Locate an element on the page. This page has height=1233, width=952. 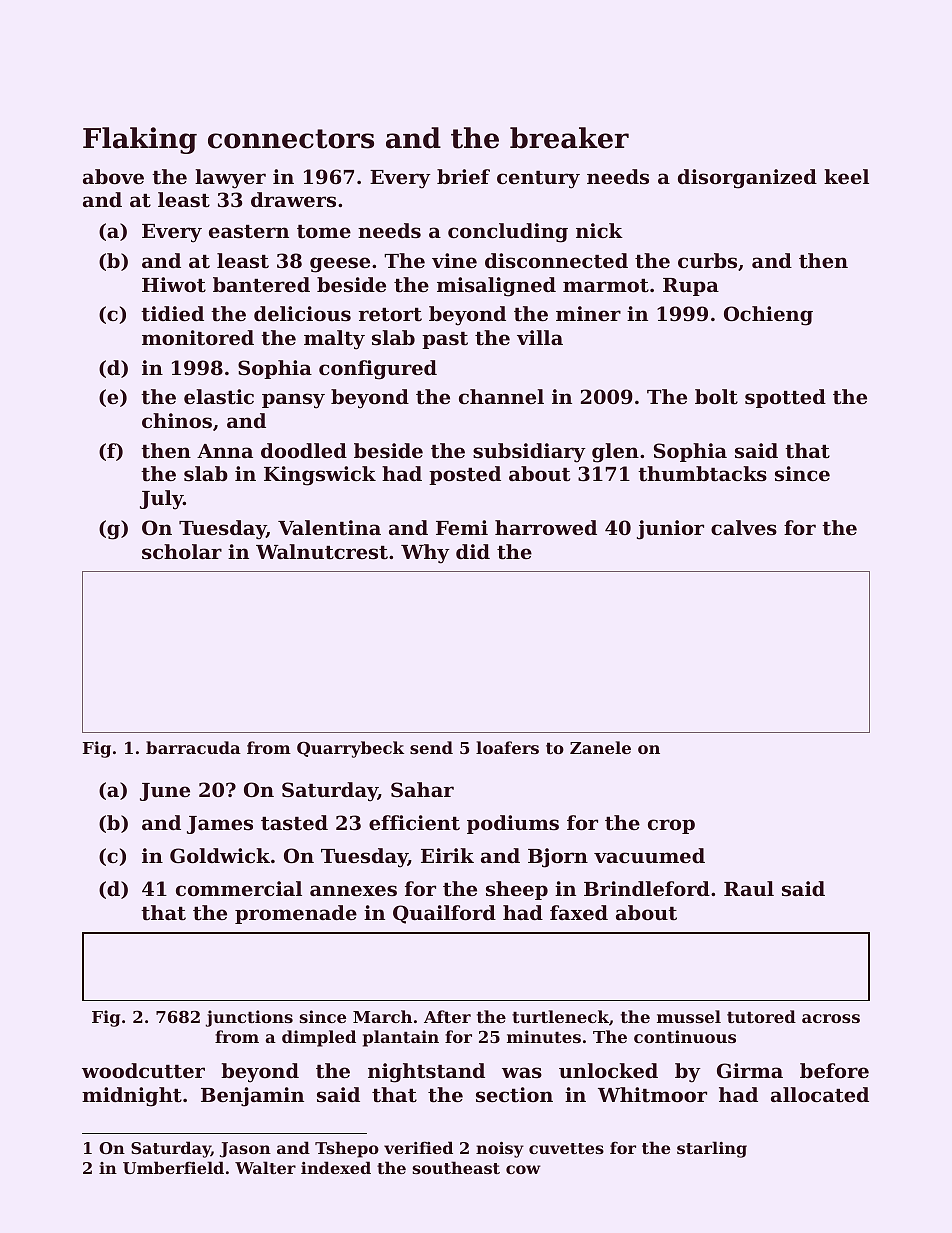
connectors is located at coordinates (291, 139).
